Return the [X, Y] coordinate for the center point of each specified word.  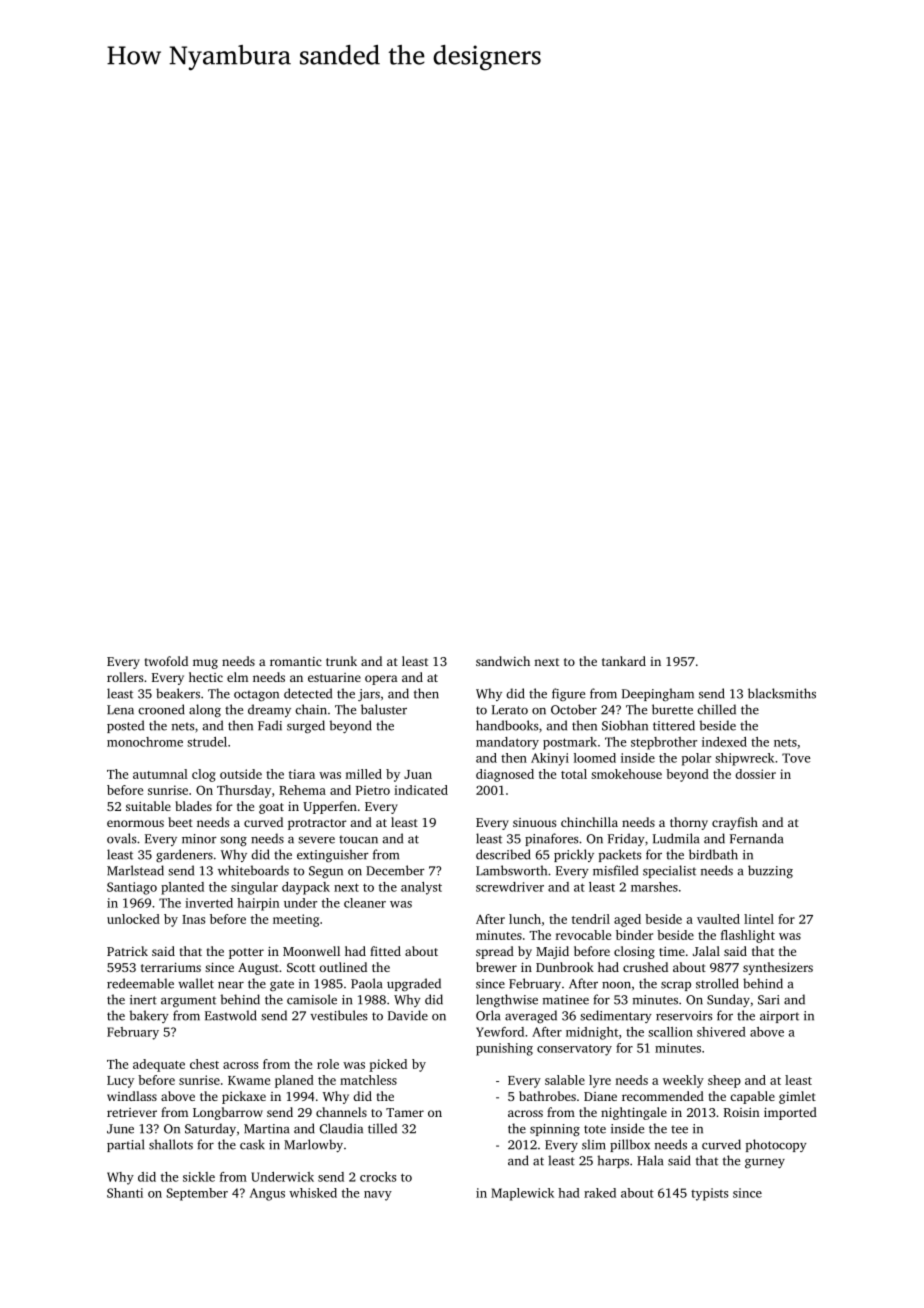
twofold [166, 661]
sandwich [503, 661]
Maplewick [522, 1194]
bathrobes [547, 1096]
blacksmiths [782, 693]
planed [294, 1081]
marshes [654, 887]
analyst [421, 888]
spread [495, 952]
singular [254, 888]
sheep [724, 1081]
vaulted [718, 919]
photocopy [776, 1145]
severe [316, 840]
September [197, 1194]
